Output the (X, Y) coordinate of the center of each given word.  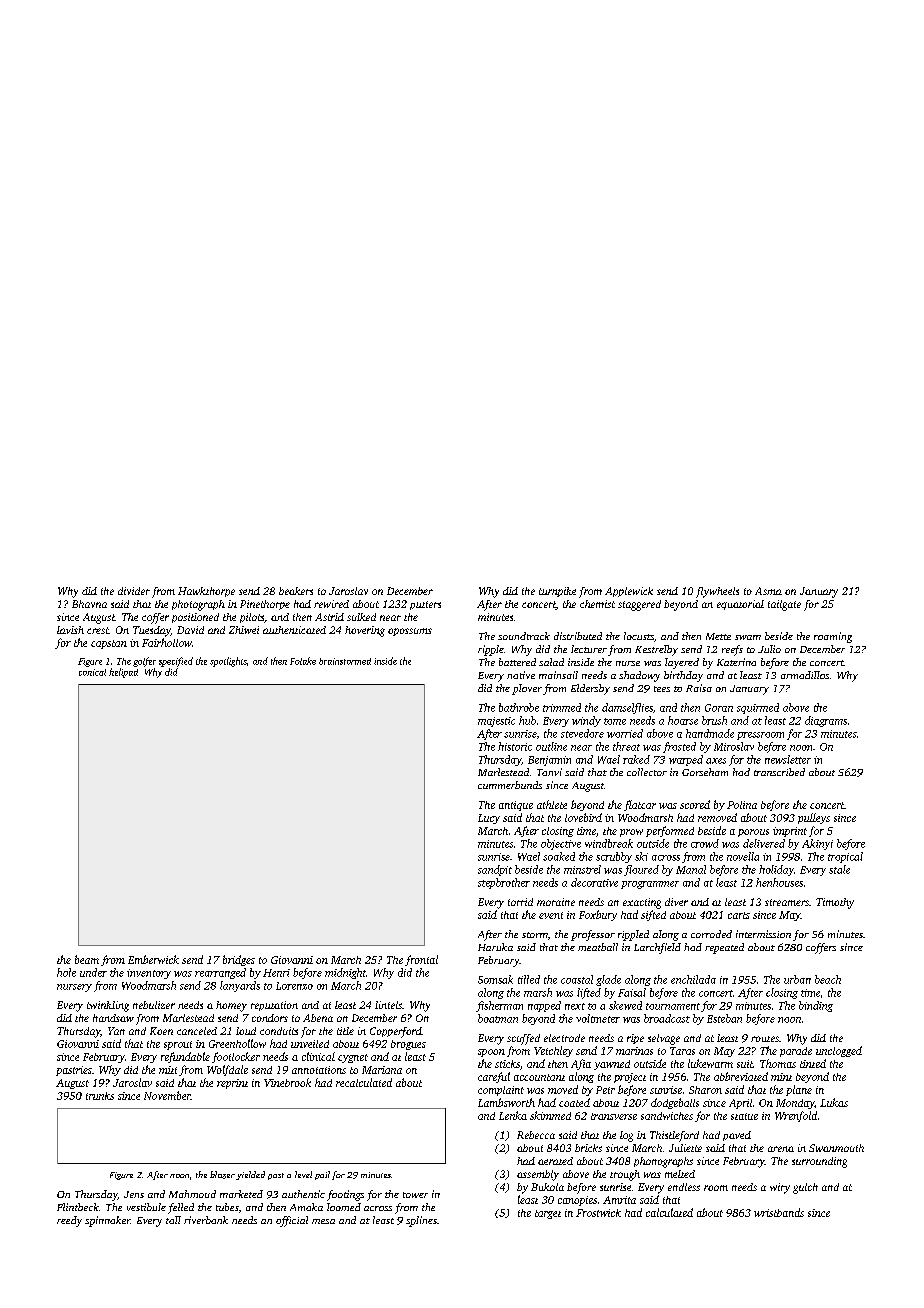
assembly (538, 1175)
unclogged (839, 1051)
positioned (195, 618)
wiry (780, 1188)
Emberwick (153, 959)
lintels (388, 1005)
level (303, 1174)
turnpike (557, 592)
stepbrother (504, 883)
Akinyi (817, 844)
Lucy (489, 819)
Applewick (629, 592)
